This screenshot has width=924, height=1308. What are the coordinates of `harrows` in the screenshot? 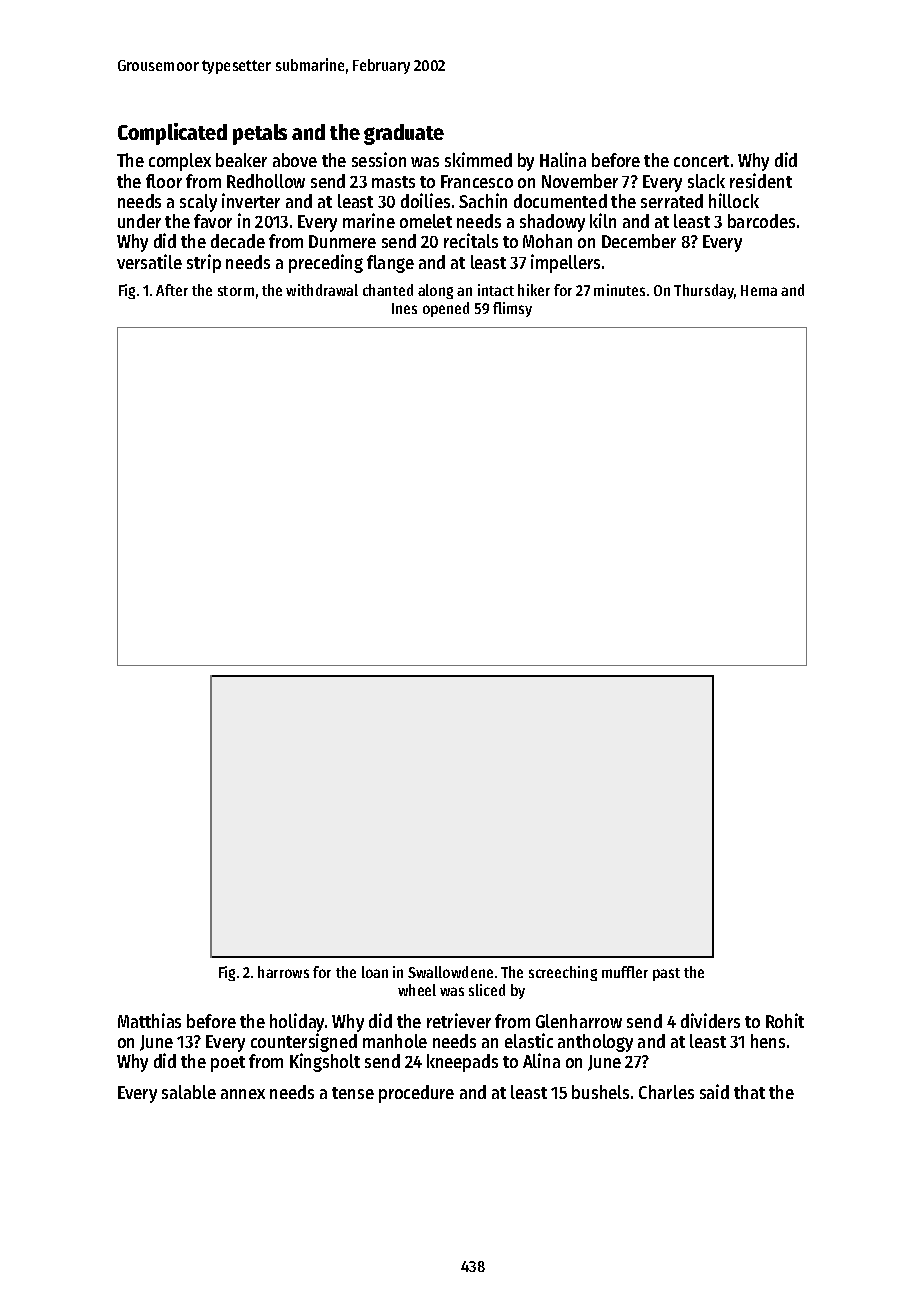 It's located at (283, 972).
